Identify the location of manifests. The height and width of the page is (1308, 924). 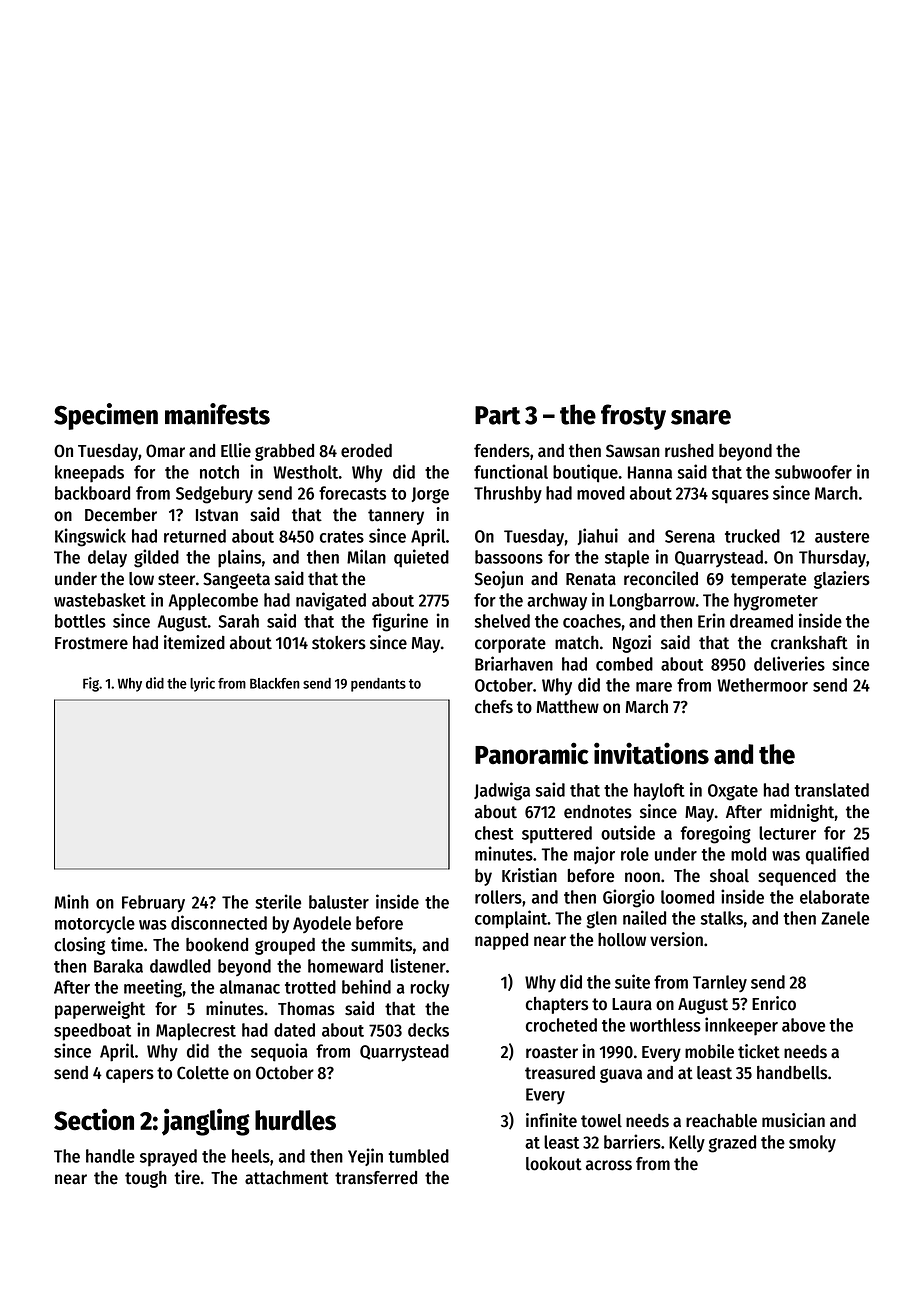
(217, 414).
